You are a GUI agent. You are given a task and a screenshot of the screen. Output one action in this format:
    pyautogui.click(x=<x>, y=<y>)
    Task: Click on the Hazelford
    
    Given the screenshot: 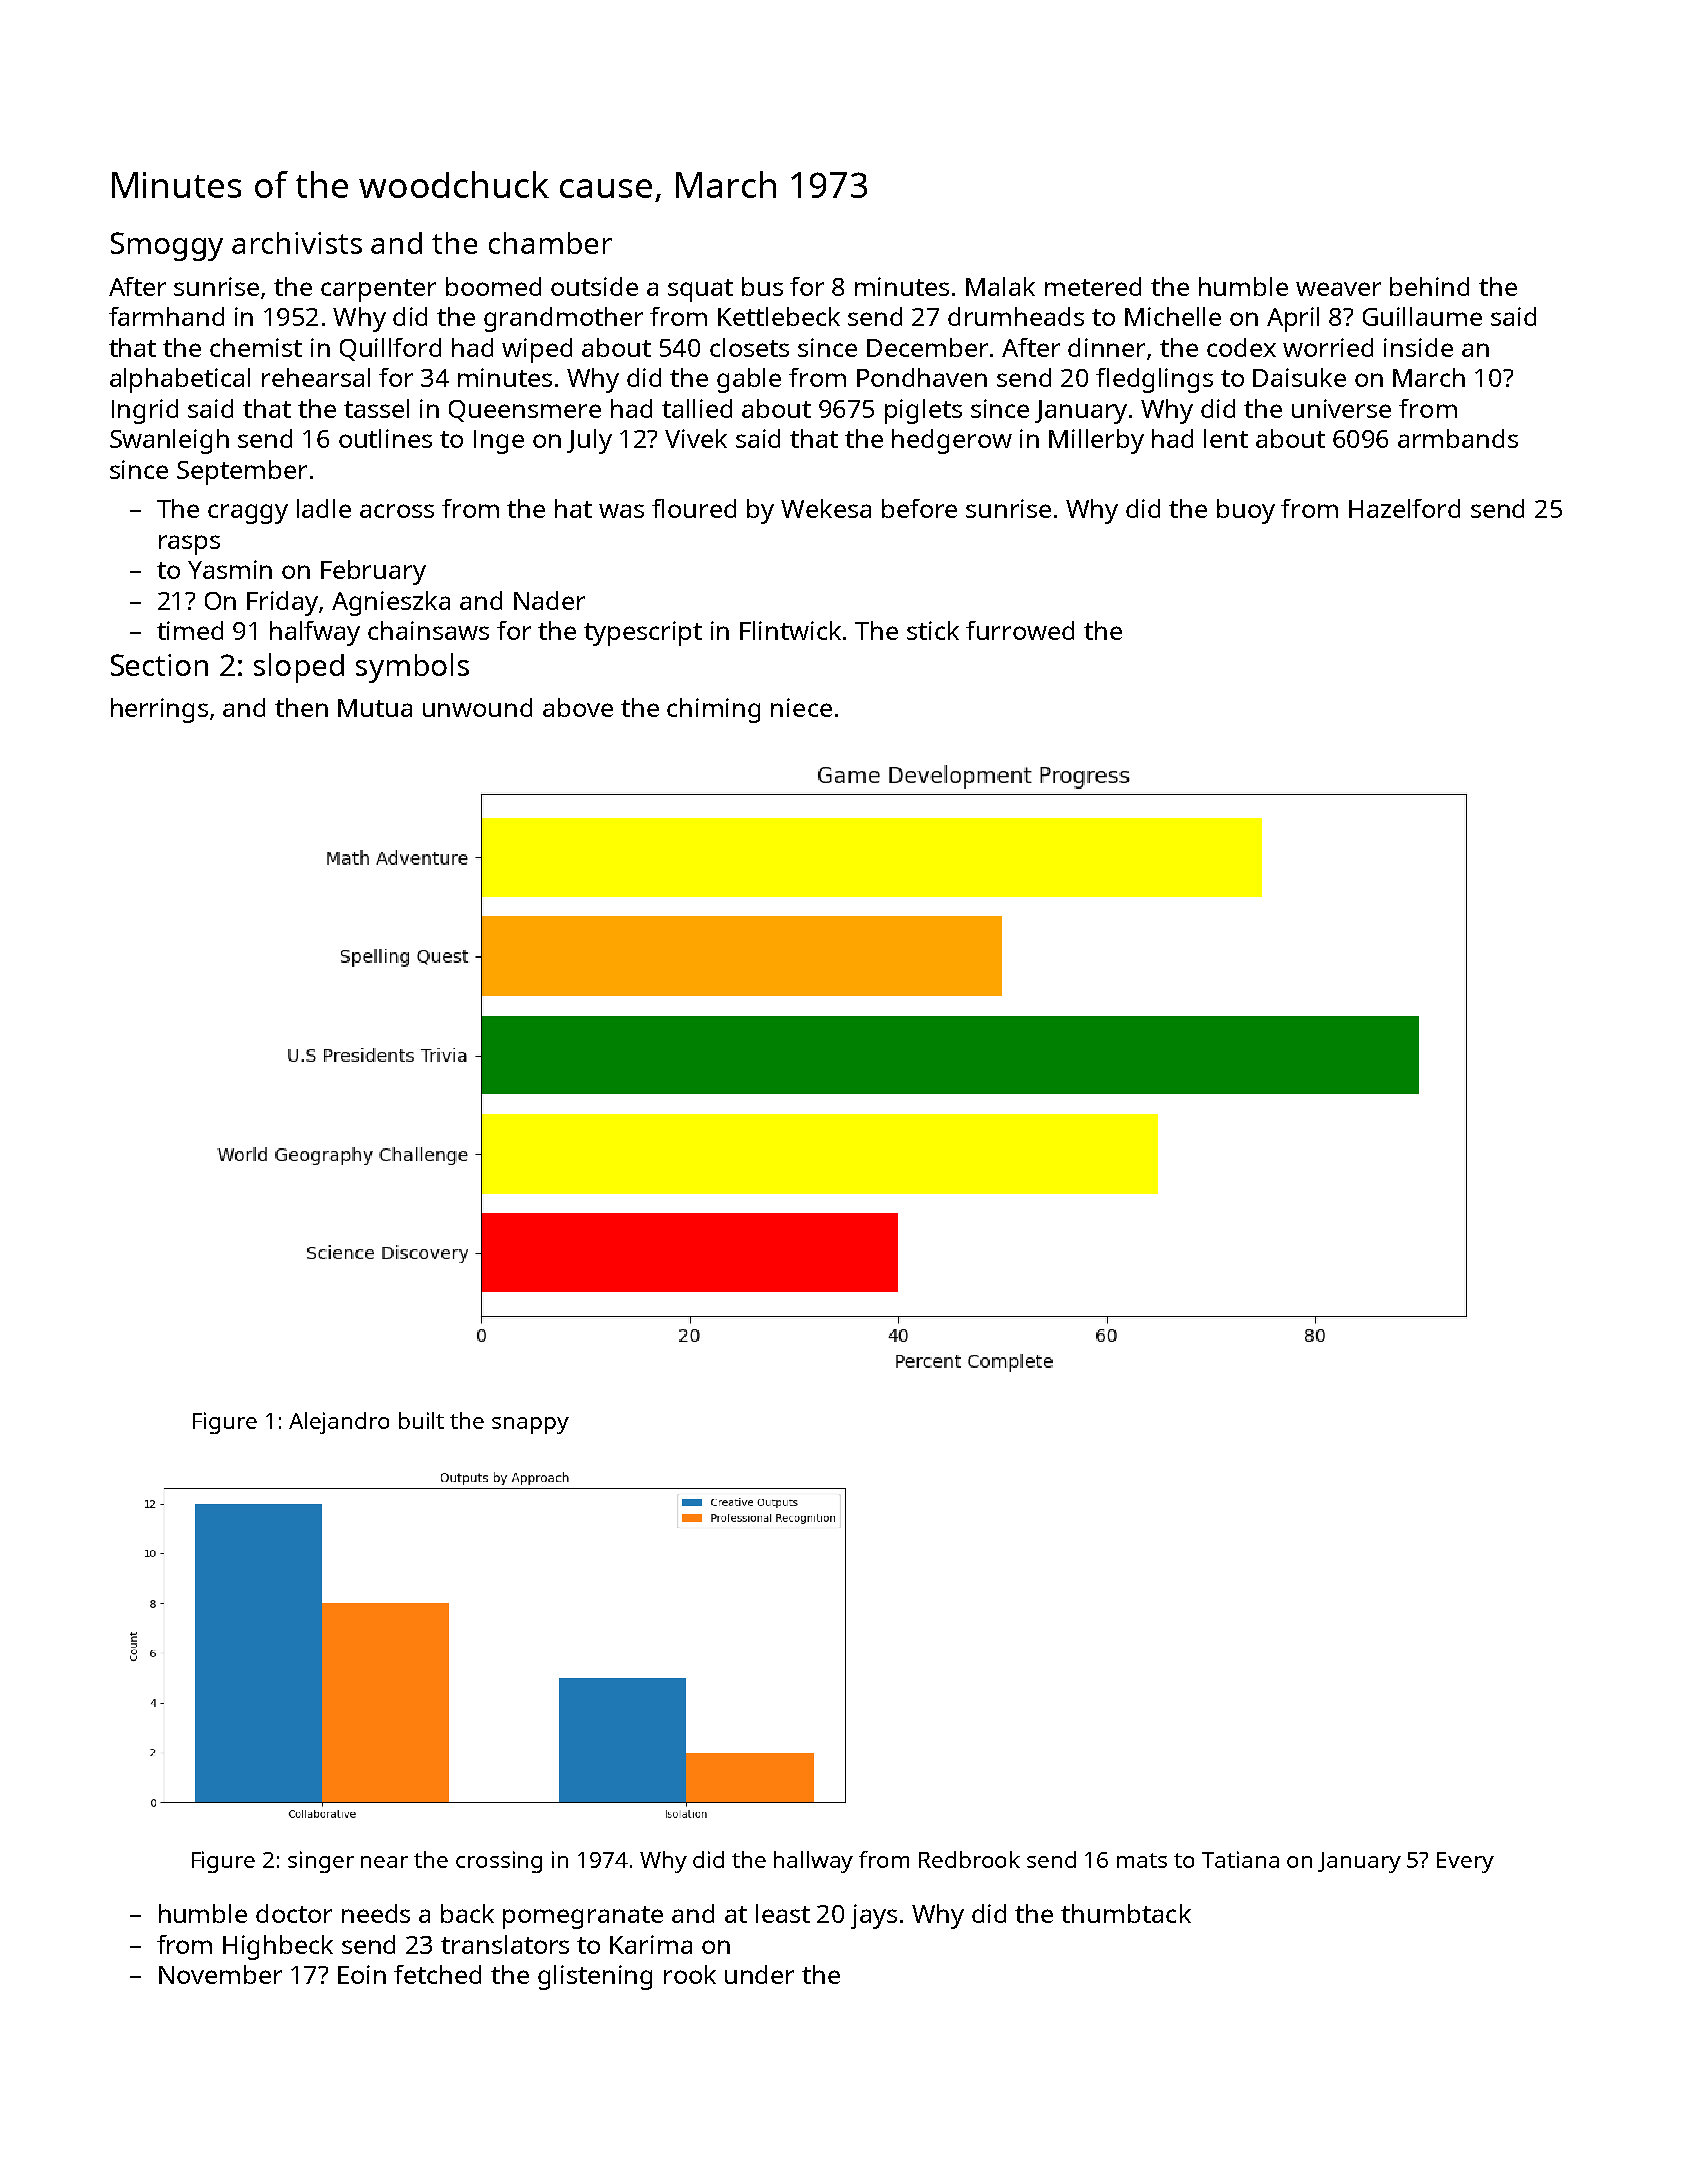 What is the action you would take?
    pyautogui.click(x=1404, y=508)
